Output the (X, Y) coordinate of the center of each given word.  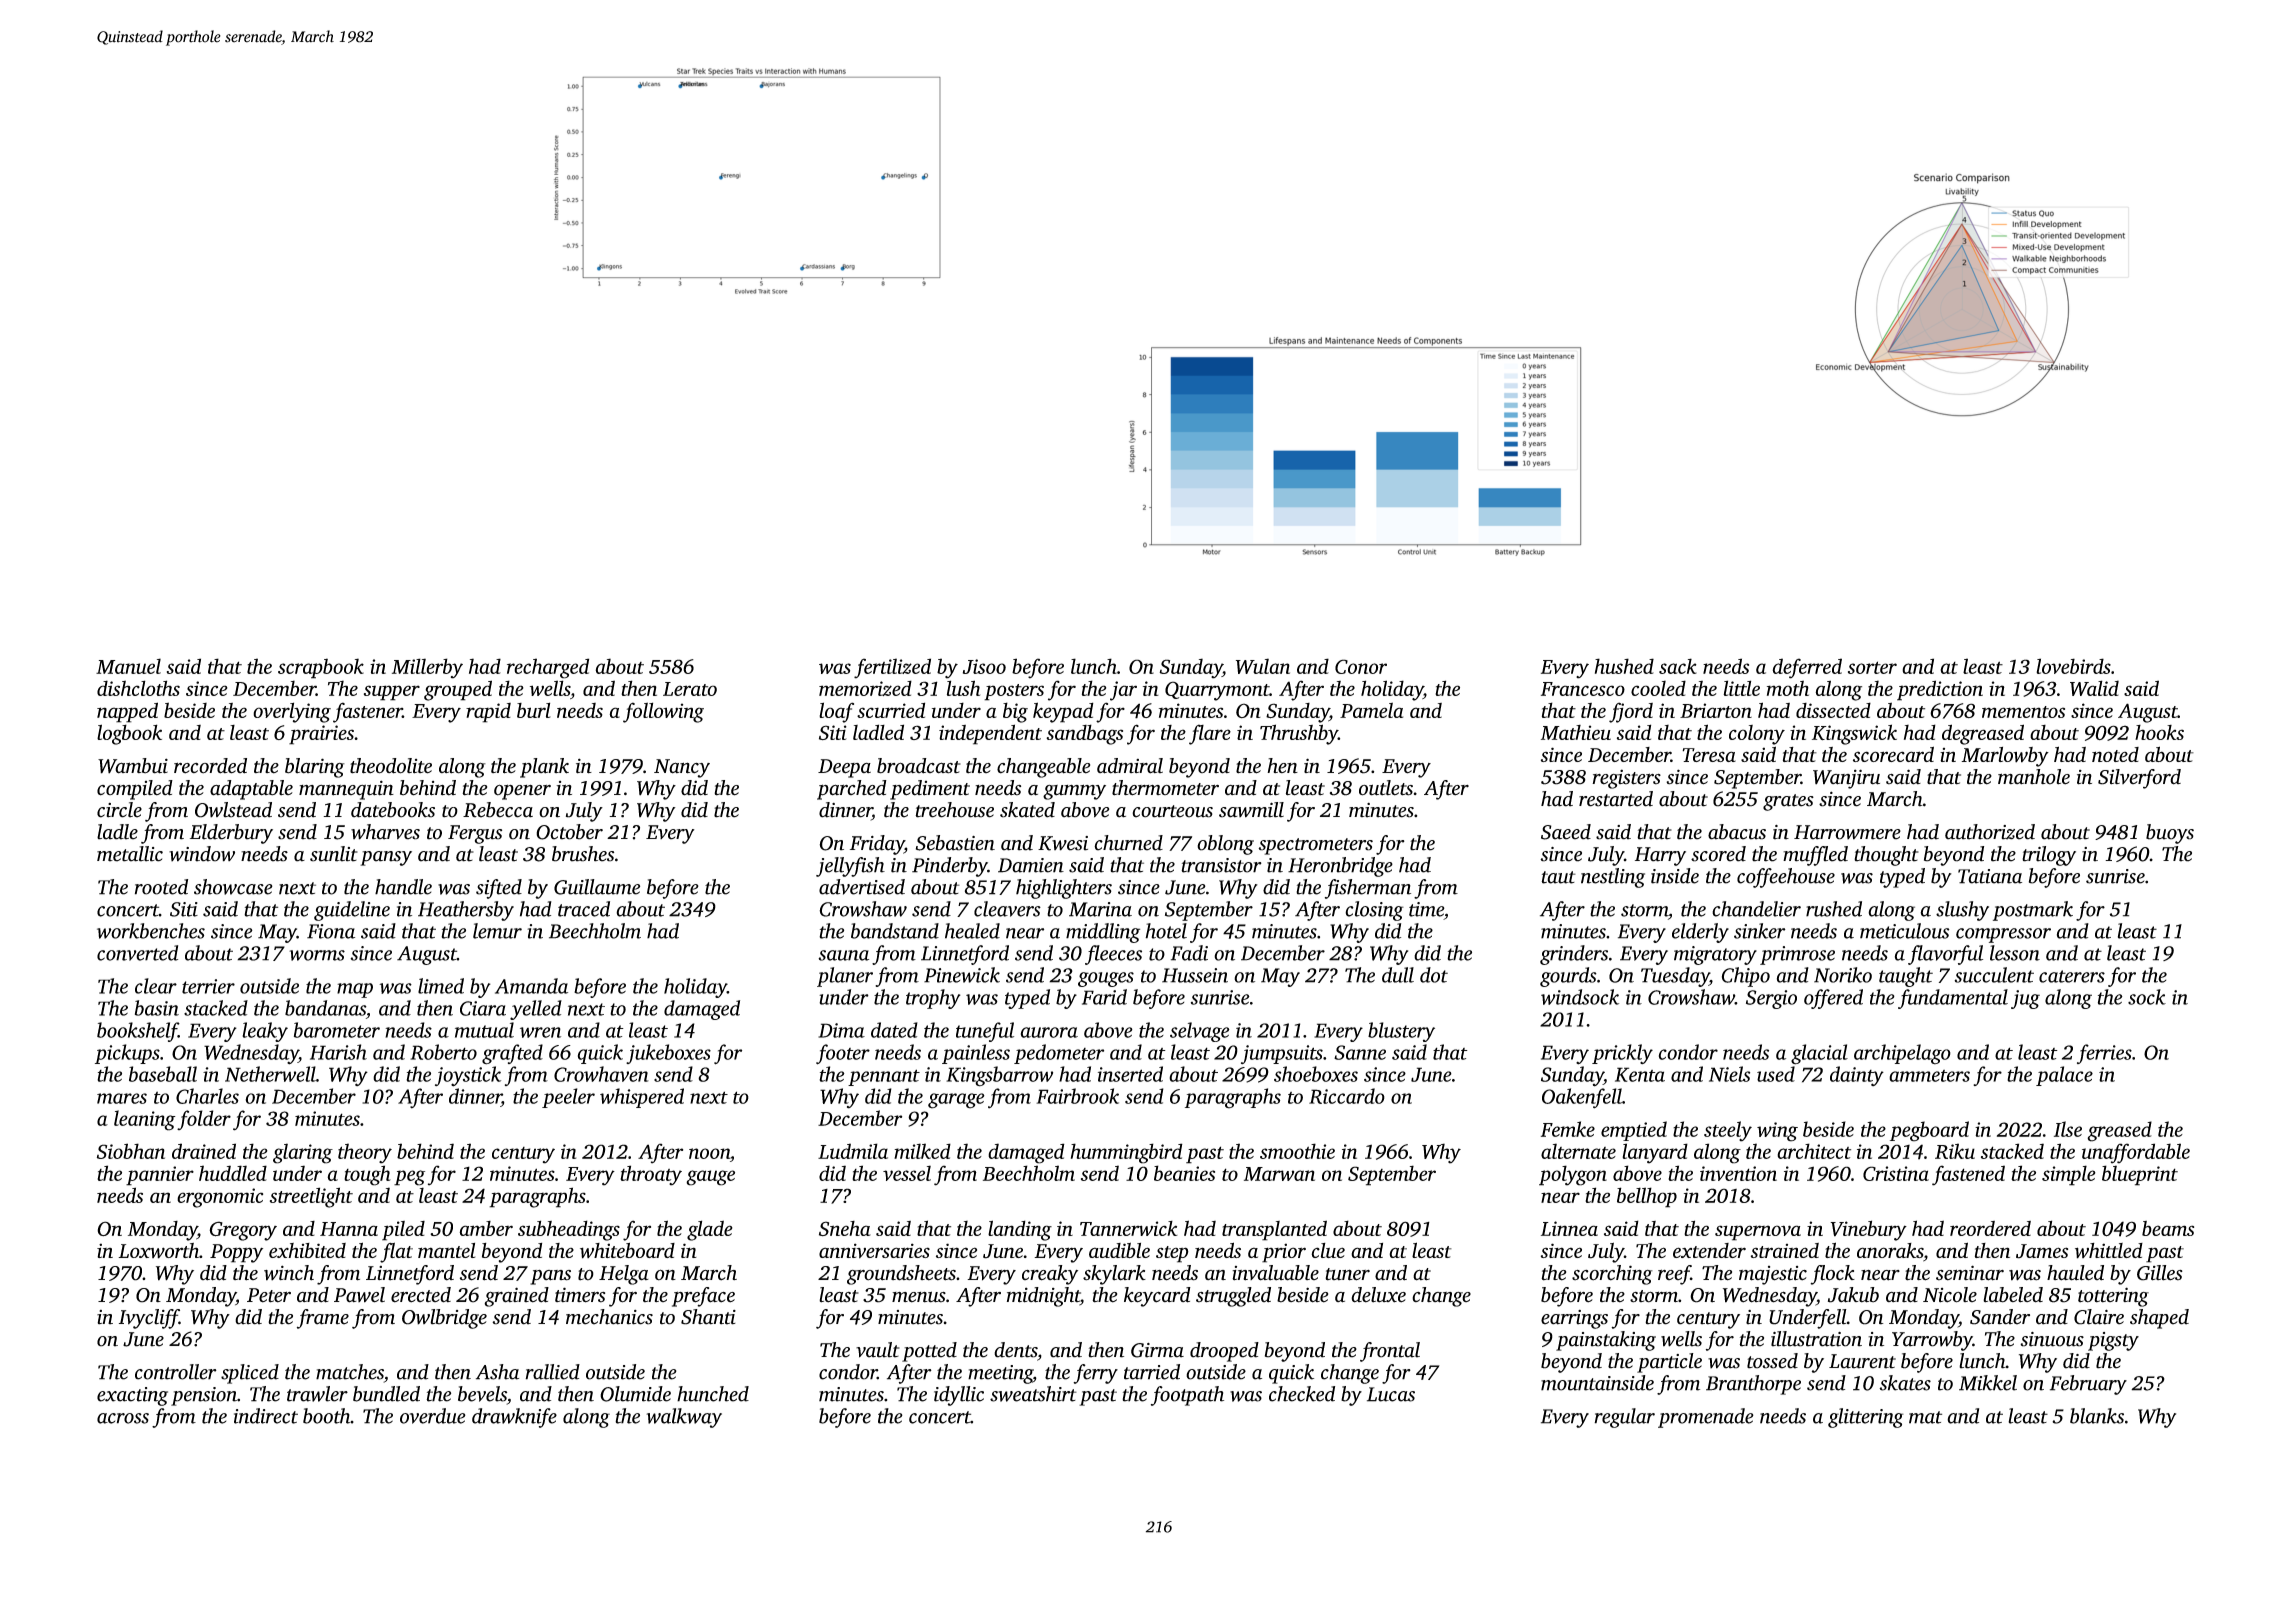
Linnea (1569, 1228)
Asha (497, 1372)
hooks (2159, 732)
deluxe (1378, 1295)
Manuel (128, 666)
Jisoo (984, 666)
